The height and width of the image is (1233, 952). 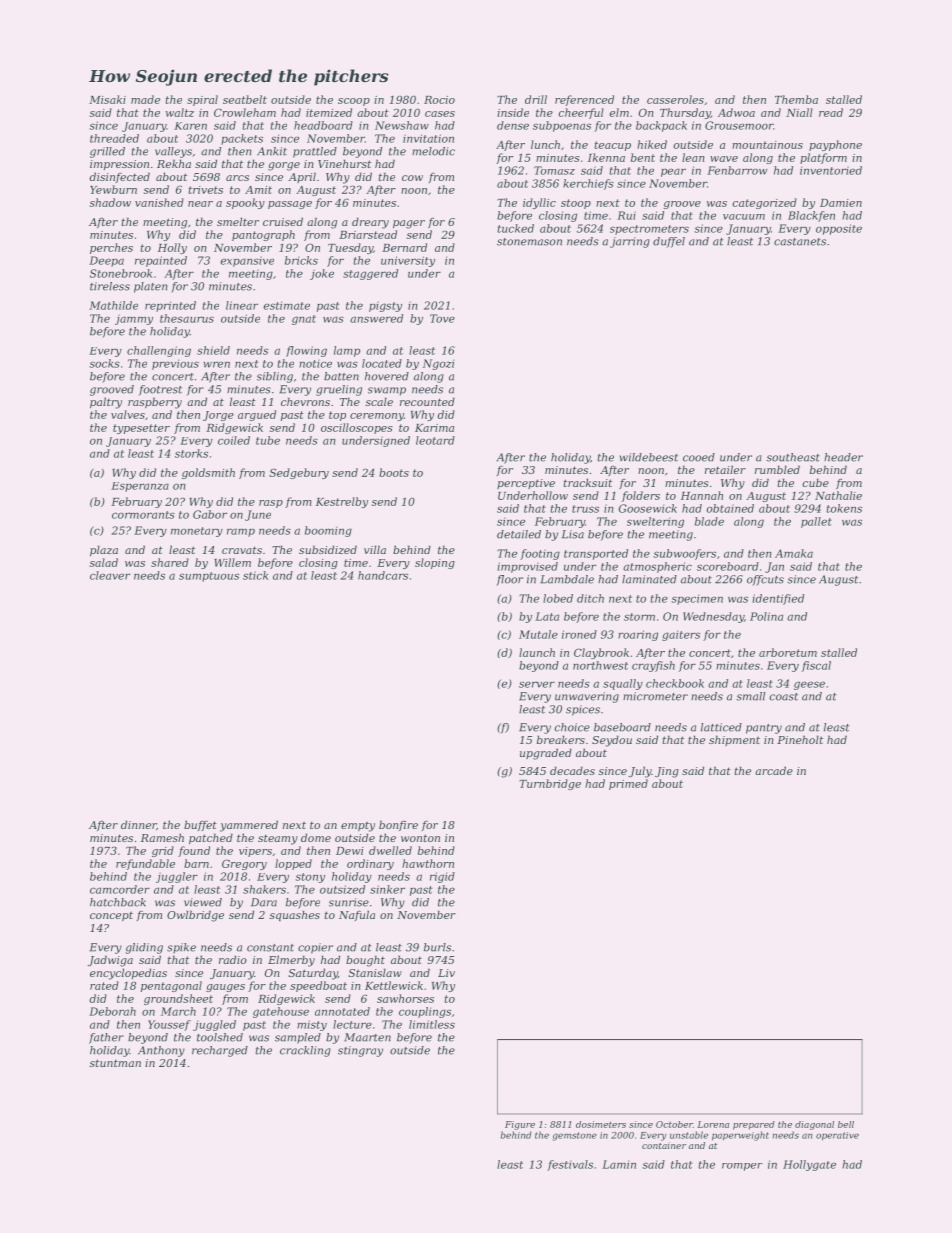 I want to click on Figure, so click(x=520, y=1125).
